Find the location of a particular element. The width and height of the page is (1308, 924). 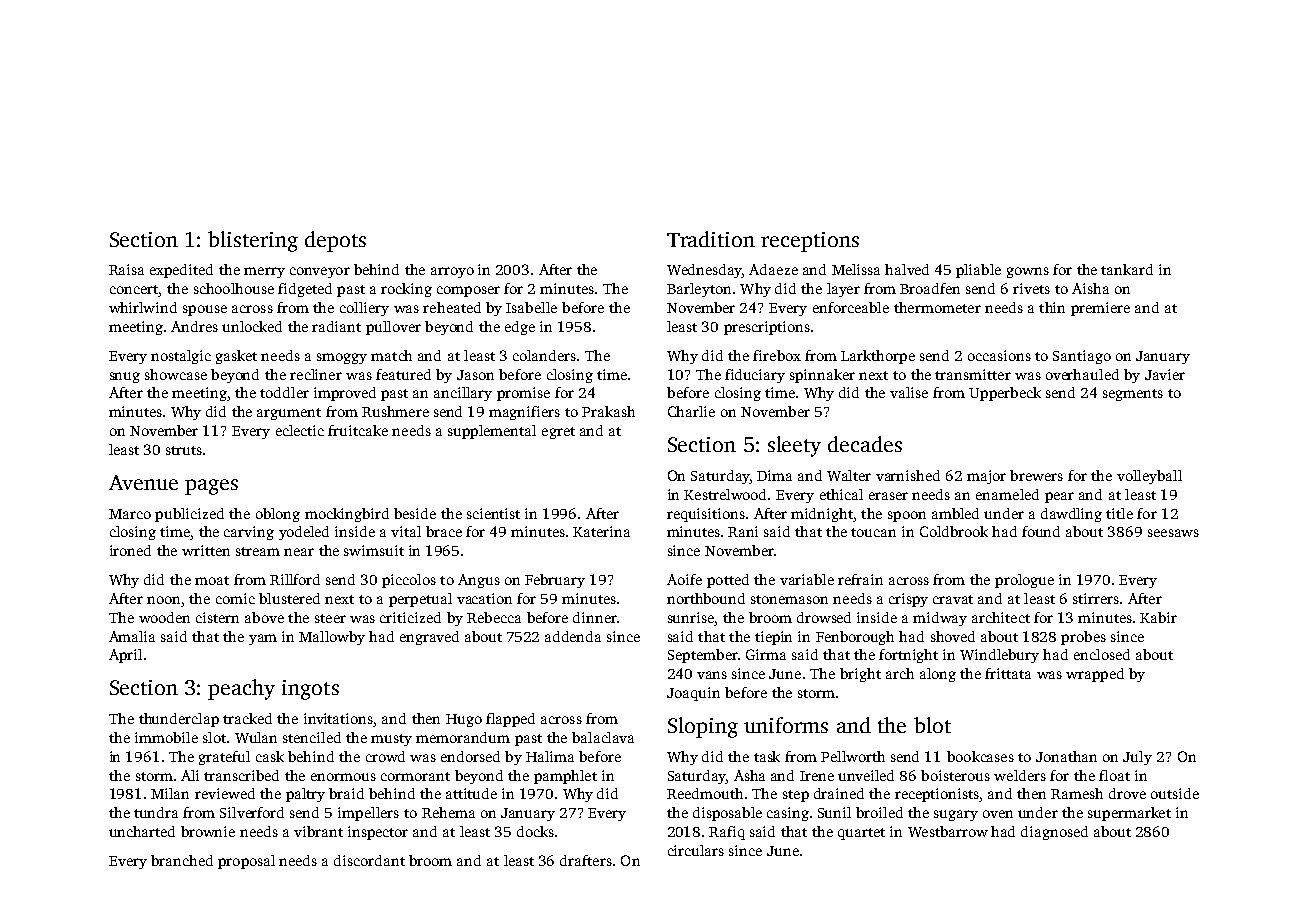

depots is located at coordinates (335, 241).
